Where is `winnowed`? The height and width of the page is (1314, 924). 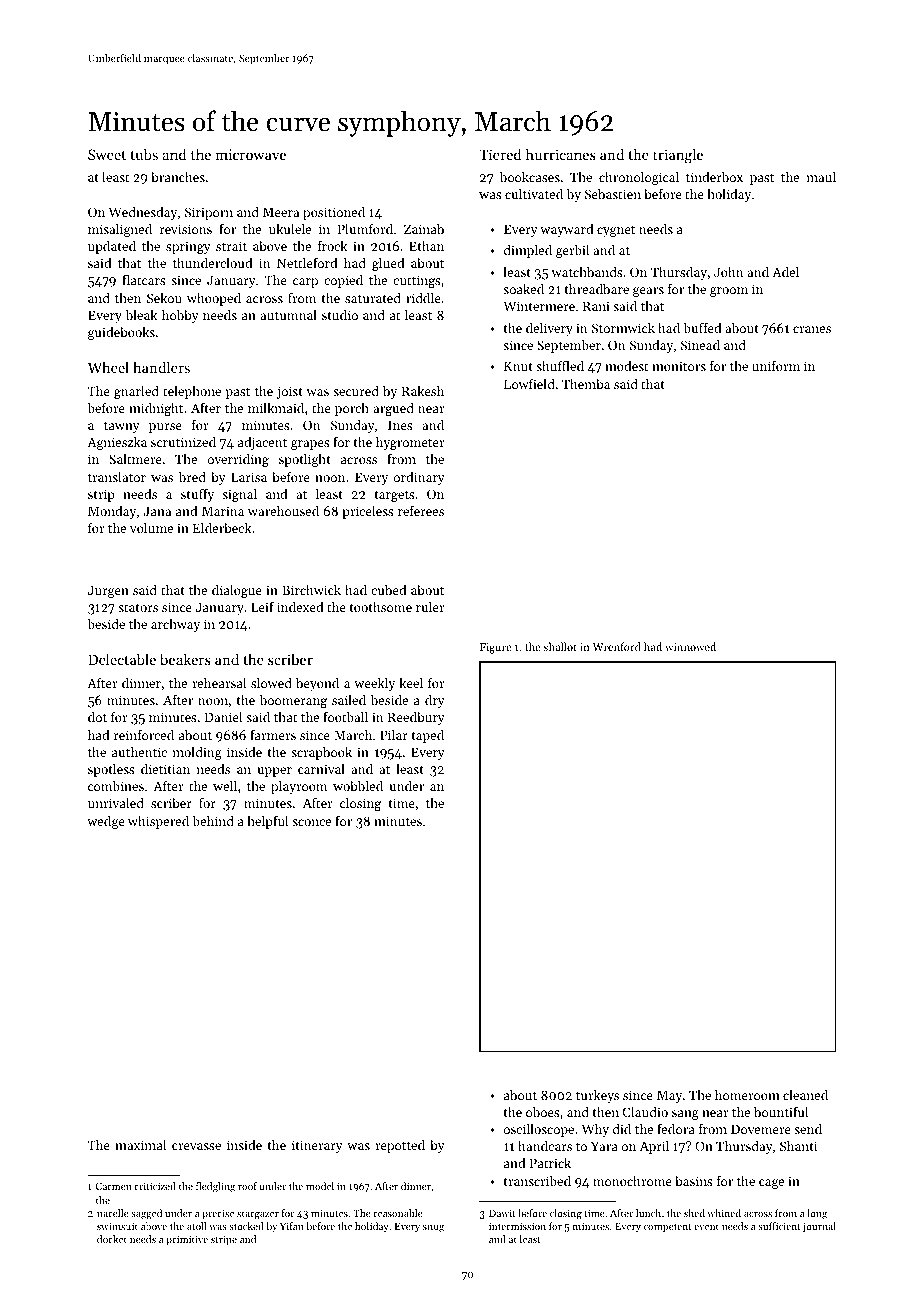 winnowed is located at coordinates (690, 646).
